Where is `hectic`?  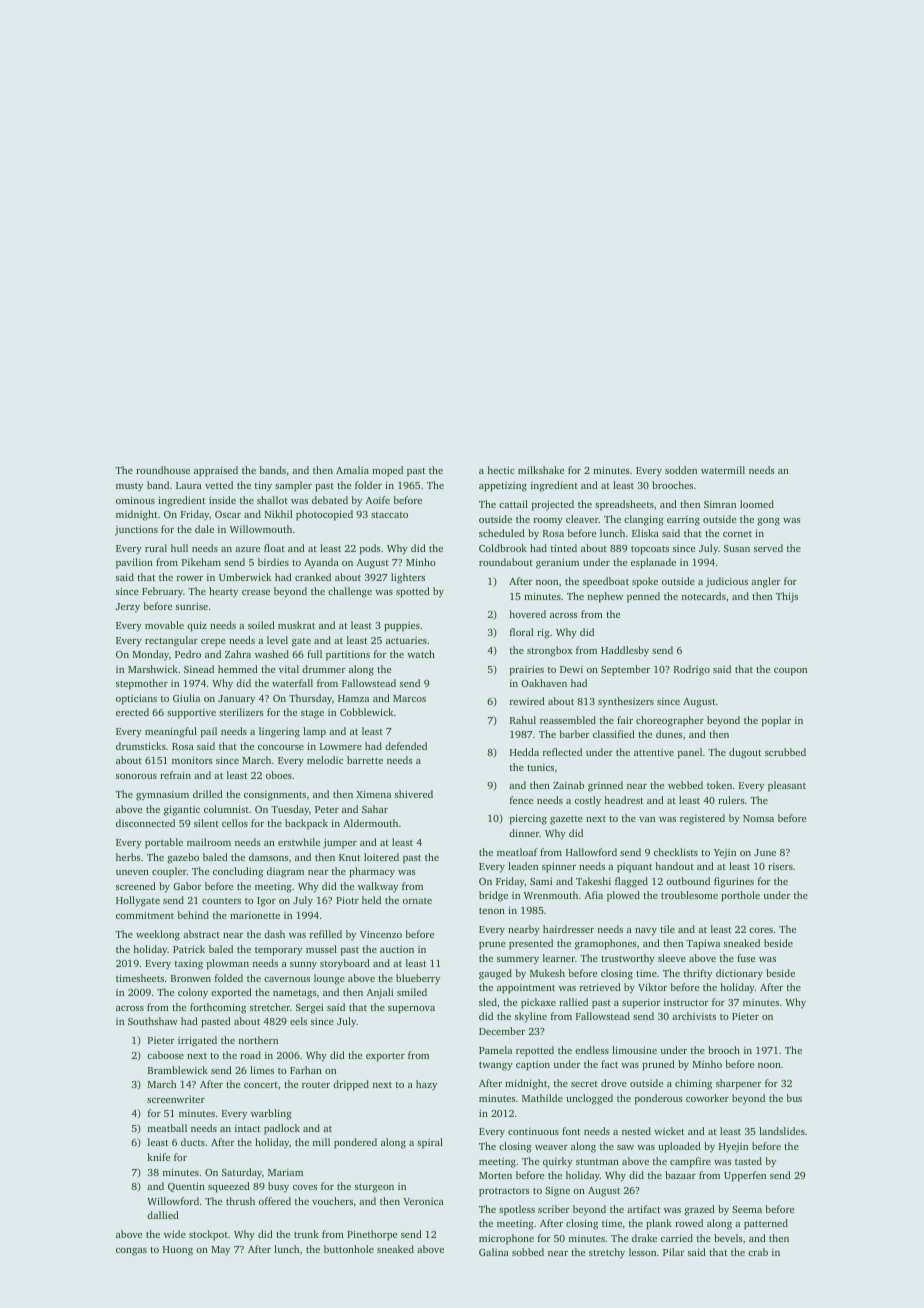 hectic is located at coordinates (501, 470).
